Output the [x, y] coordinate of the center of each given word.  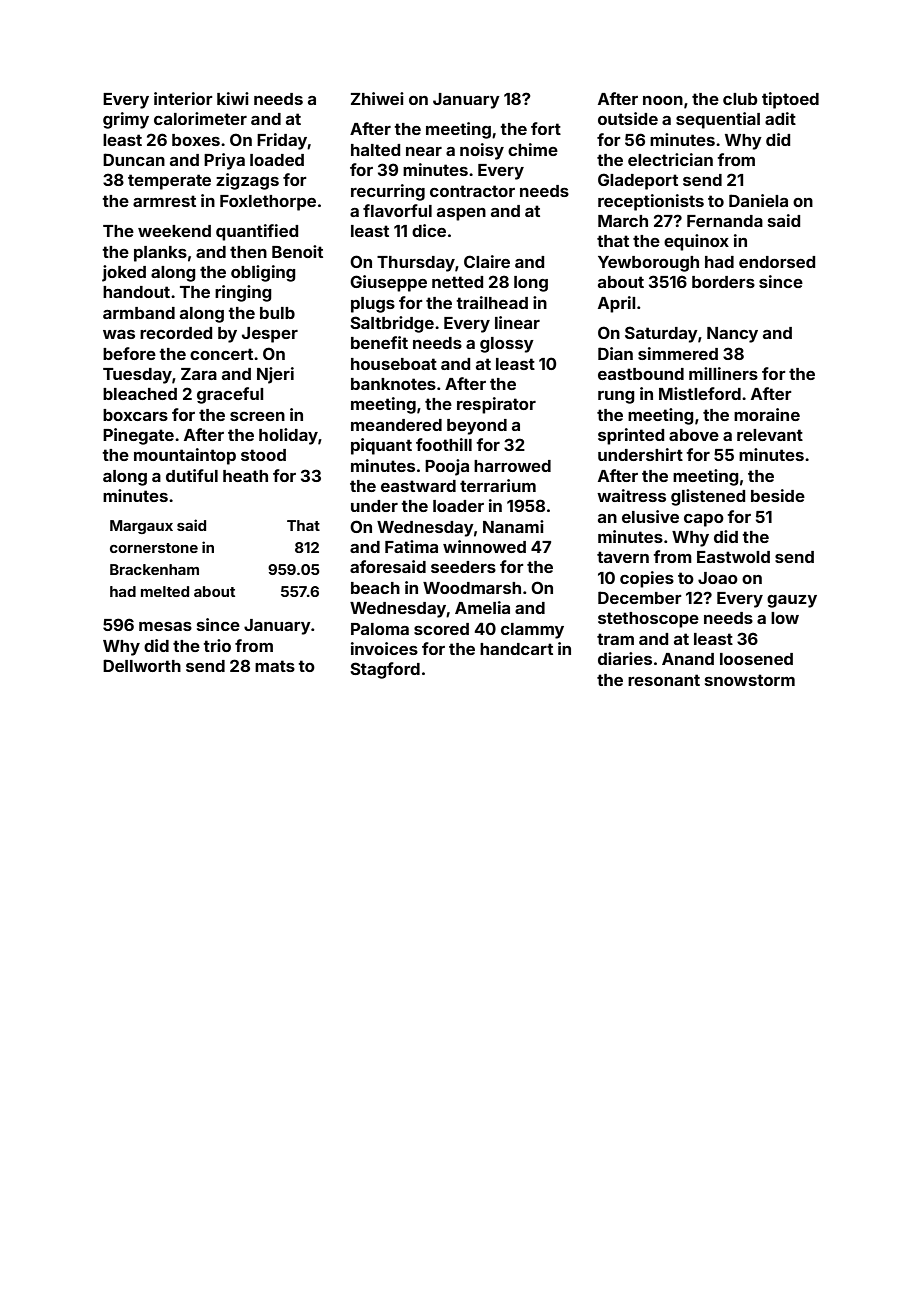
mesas [165, 626]
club [740, 99]
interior [183, 98]
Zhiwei [377, 98]
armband [139, 313]
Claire [487, 261]
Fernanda [725, 221]
